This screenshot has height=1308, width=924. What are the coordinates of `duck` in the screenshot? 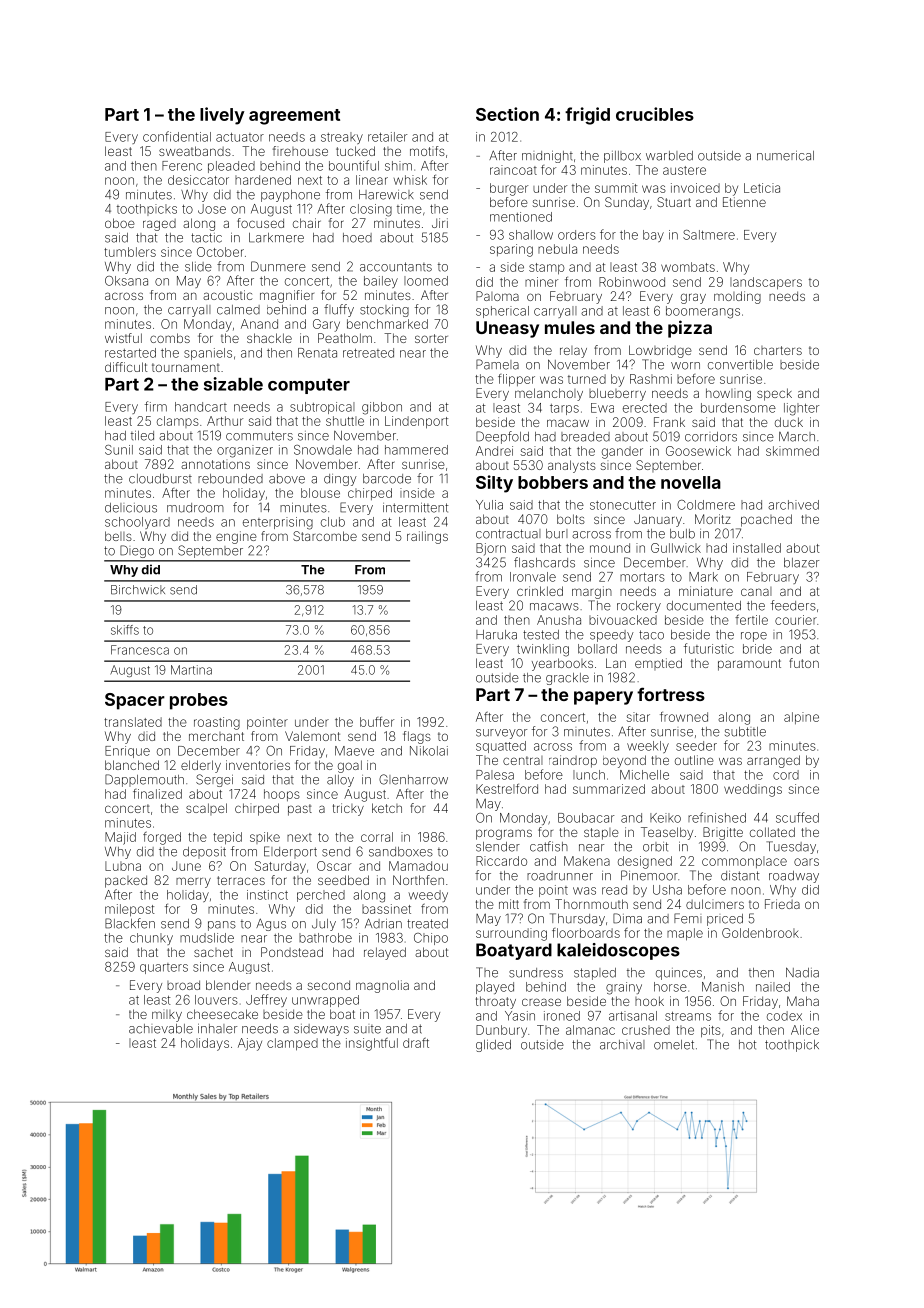 It's located at (789, 422).
